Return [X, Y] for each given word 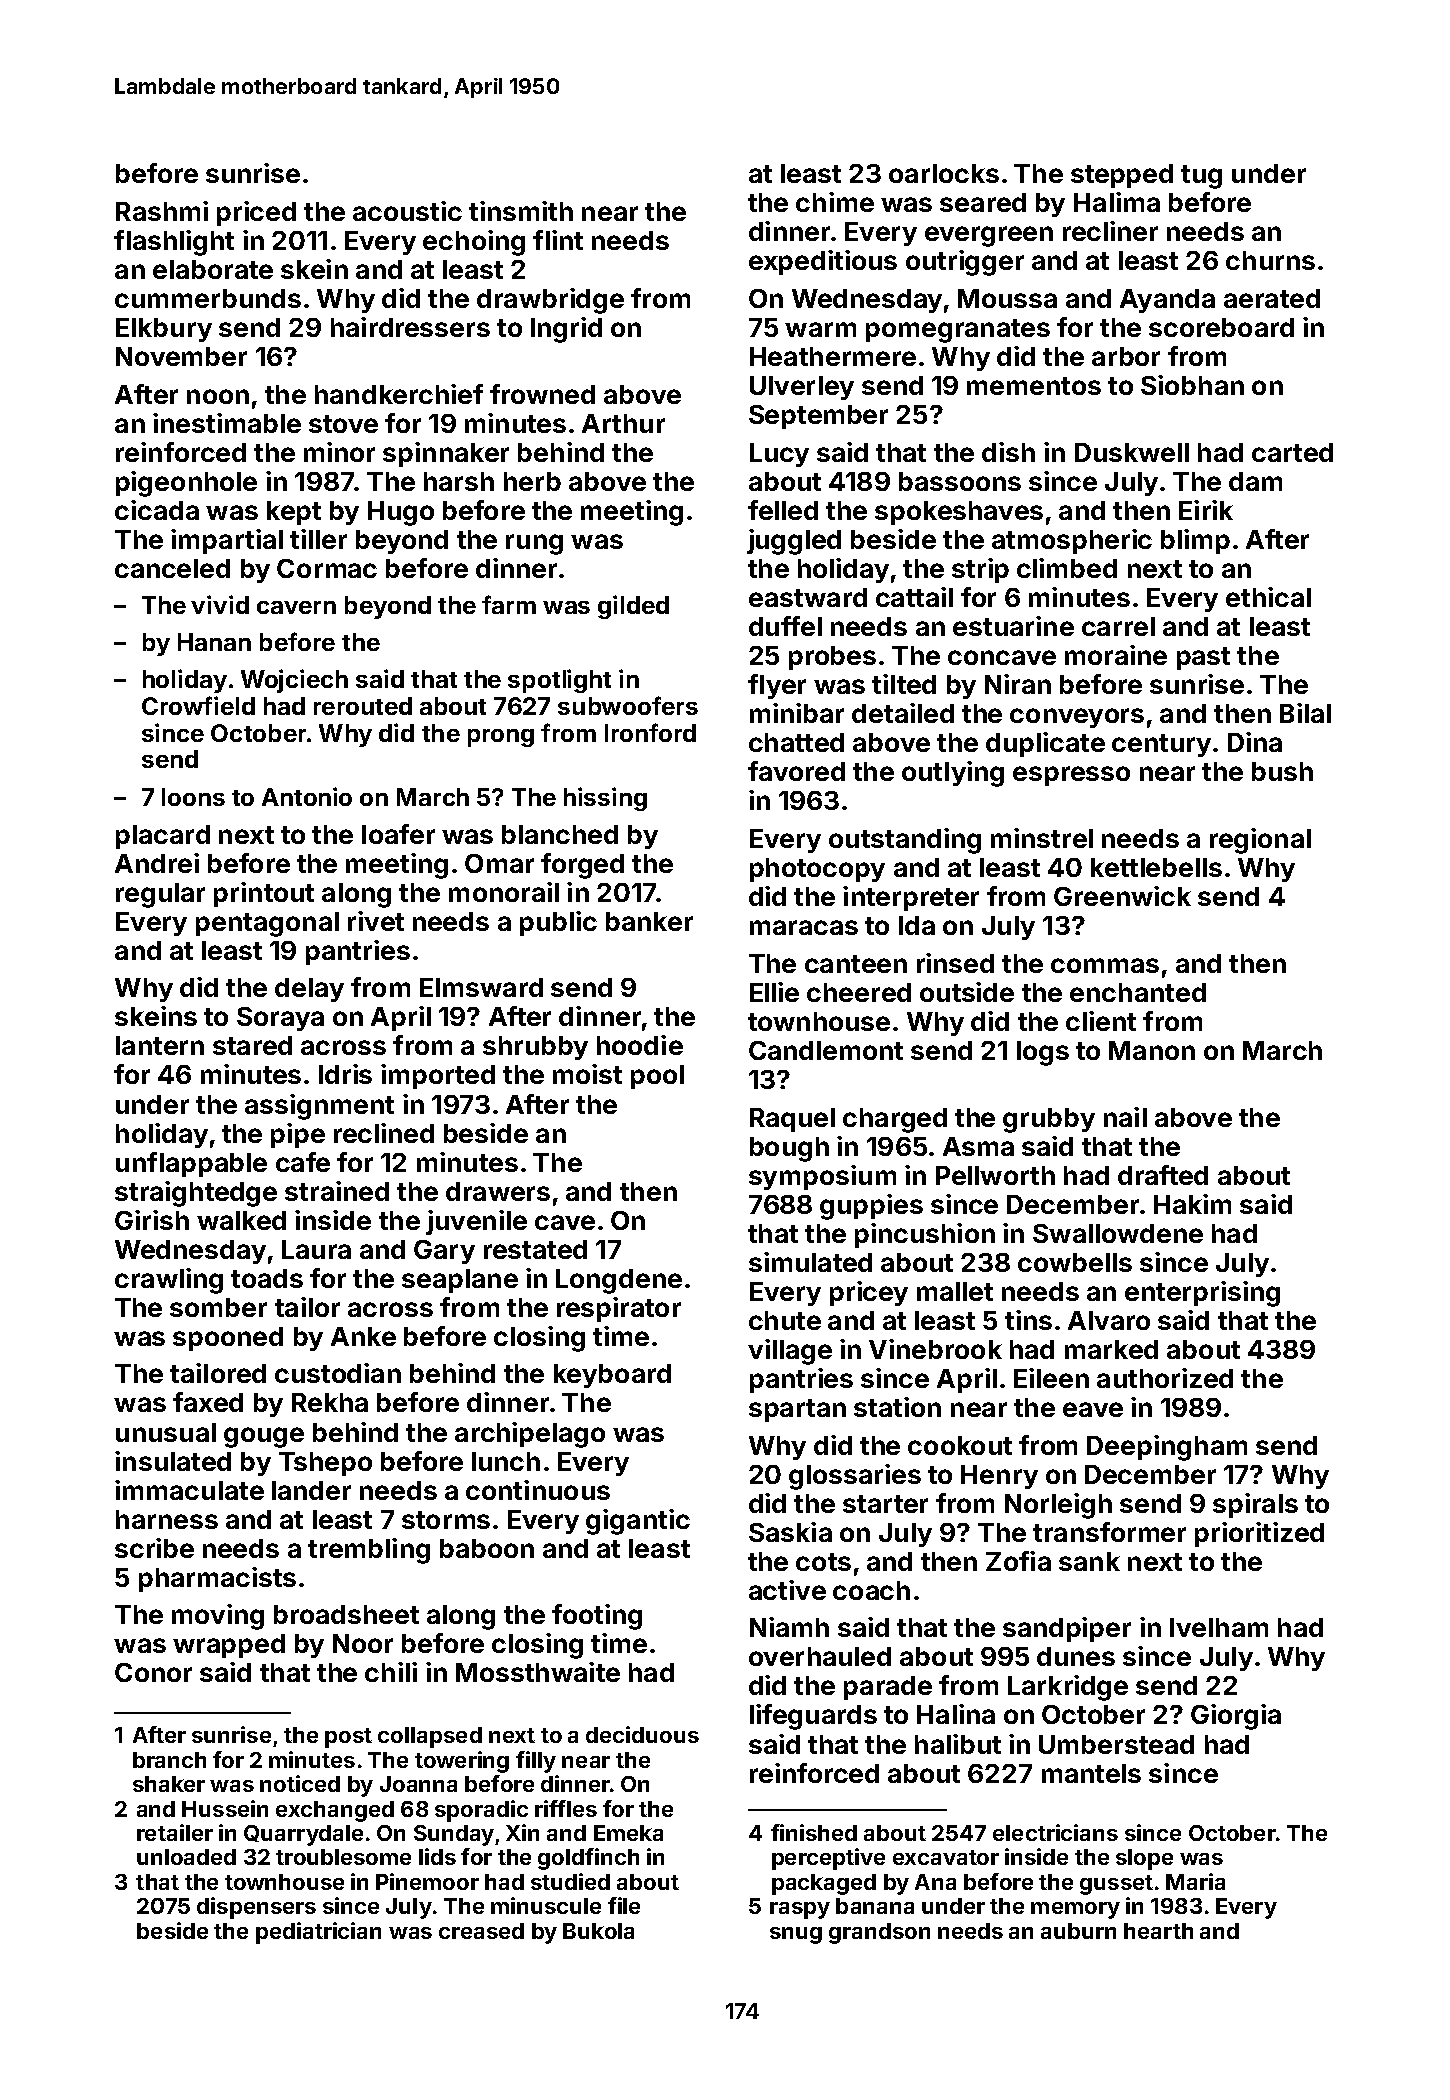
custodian [338, 1373]
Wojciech [294, 681]
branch [169, 1760]
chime [835, 202]
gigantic [638, 1522]
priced [256, 213]
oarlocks [944, 173]
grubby [1049, 1120]
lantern [160, 1045]
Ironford [650, 732]
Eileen [1051, 1378]
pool [657, 1077]
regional [1260, 841]
